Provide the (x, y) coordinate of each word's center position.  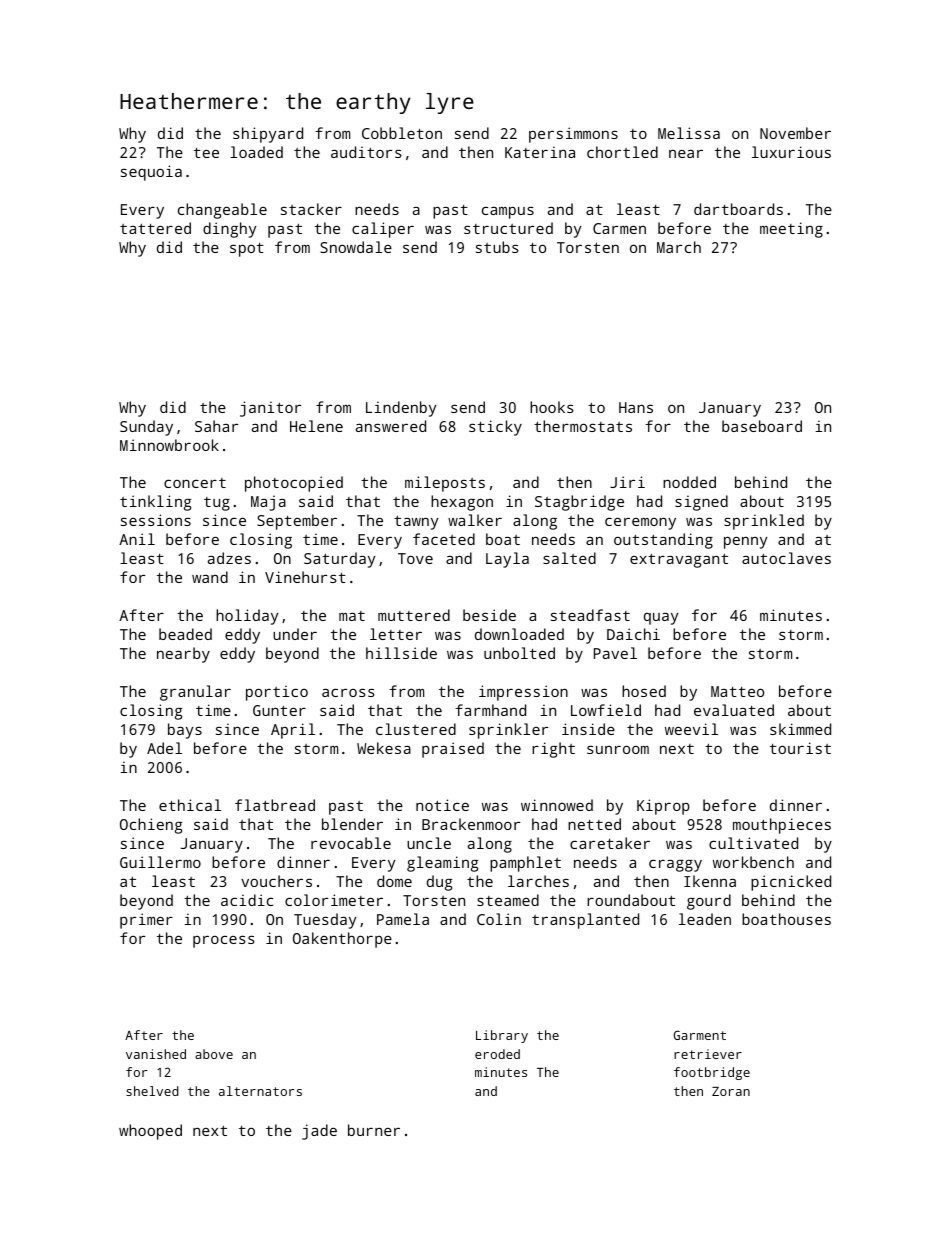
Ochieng (151, 826)
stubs (497, 247)
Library (502, 1036)
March (679, 247)
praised (453, 750)
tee (206, 153)
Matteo (737, 691)
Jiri (627, 482)
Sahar (216, 426)
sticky (495, 428)
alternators (260, 1091)
